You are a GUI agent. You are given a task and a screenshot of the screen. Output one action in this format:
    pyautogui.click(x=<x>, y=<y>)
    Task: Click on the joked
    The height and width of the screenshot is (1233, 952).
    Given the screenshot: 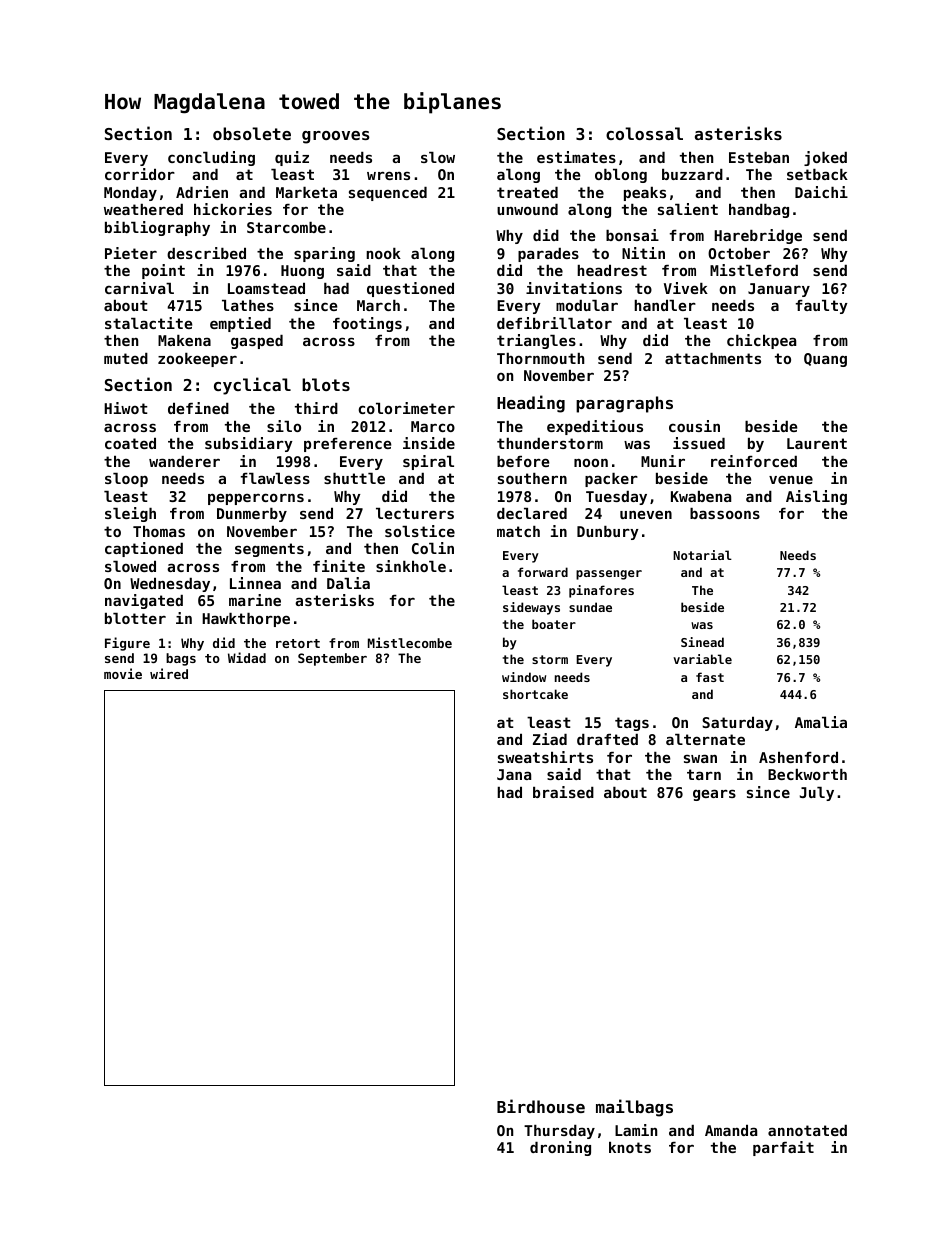 What is the action you would take?
    pyautogui.click(x=825, y=158)
